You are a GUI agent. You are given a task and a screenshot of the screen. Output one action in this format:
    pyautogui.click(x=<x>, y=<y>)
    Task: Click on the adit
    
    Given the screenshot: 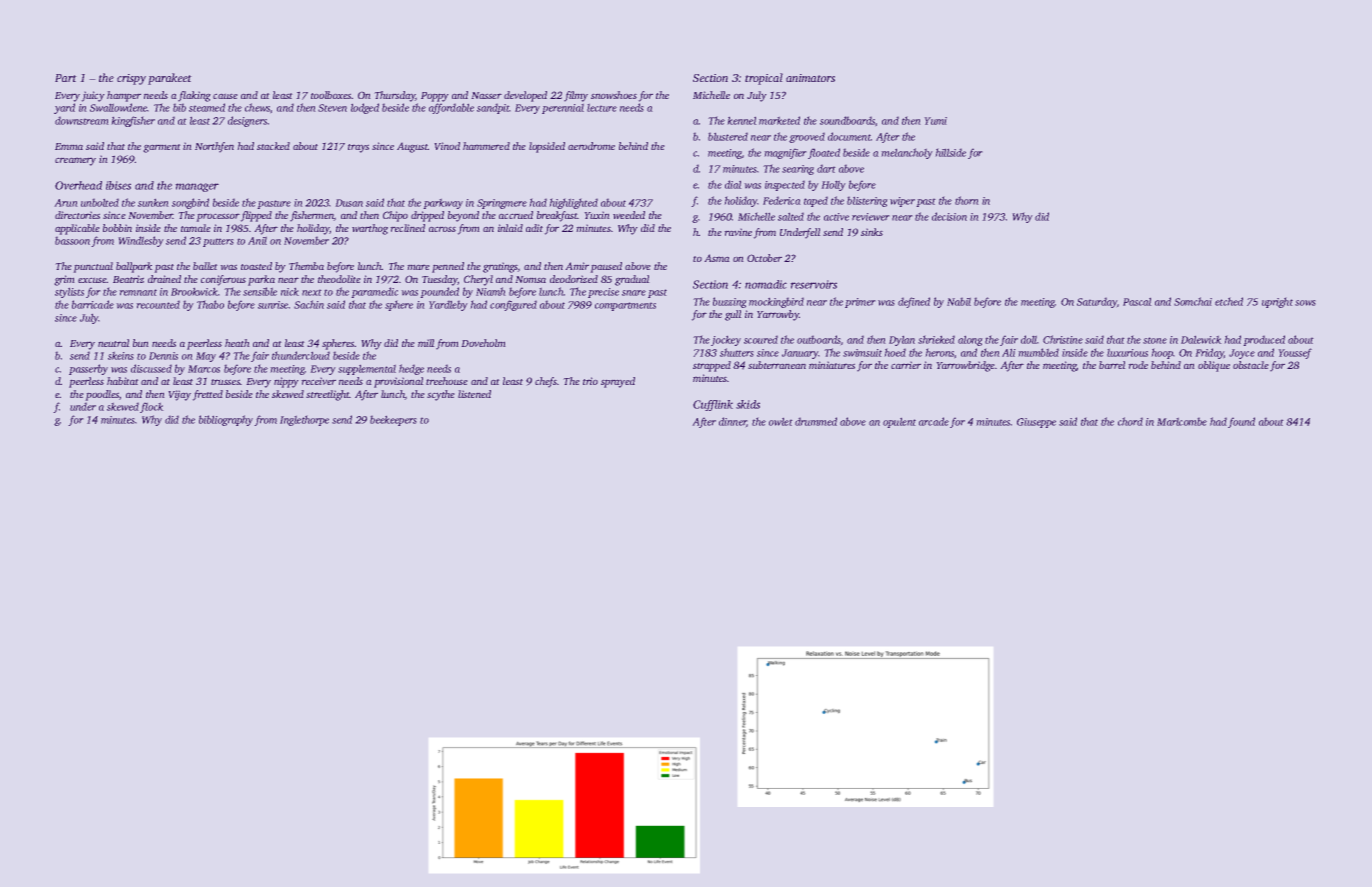 What is the action you would take?
    pyautogui.click(x=534, y=228)
